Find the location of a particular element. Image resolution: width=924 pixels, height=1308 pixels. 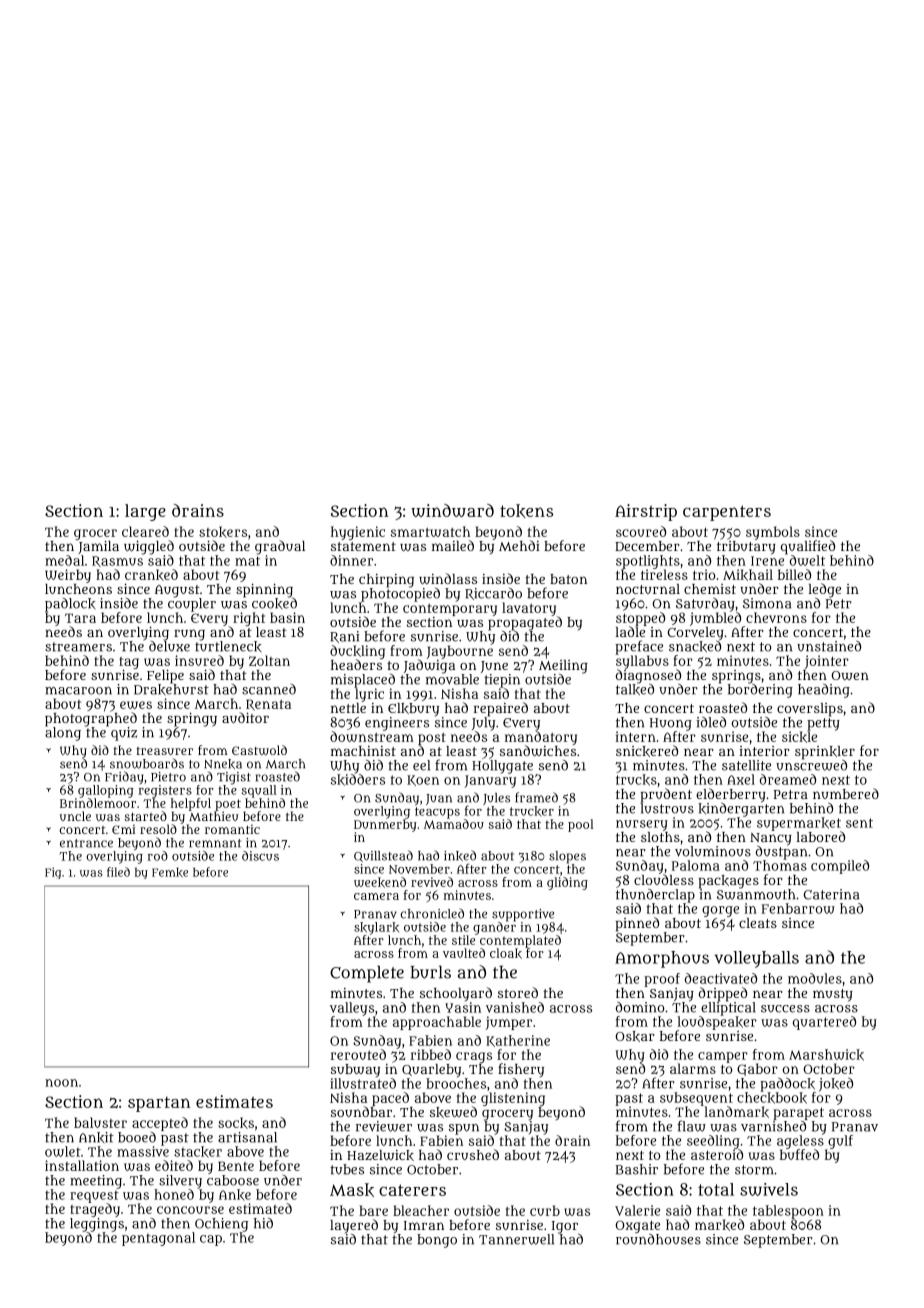

Nneka is located at coordinates (223, 764).
